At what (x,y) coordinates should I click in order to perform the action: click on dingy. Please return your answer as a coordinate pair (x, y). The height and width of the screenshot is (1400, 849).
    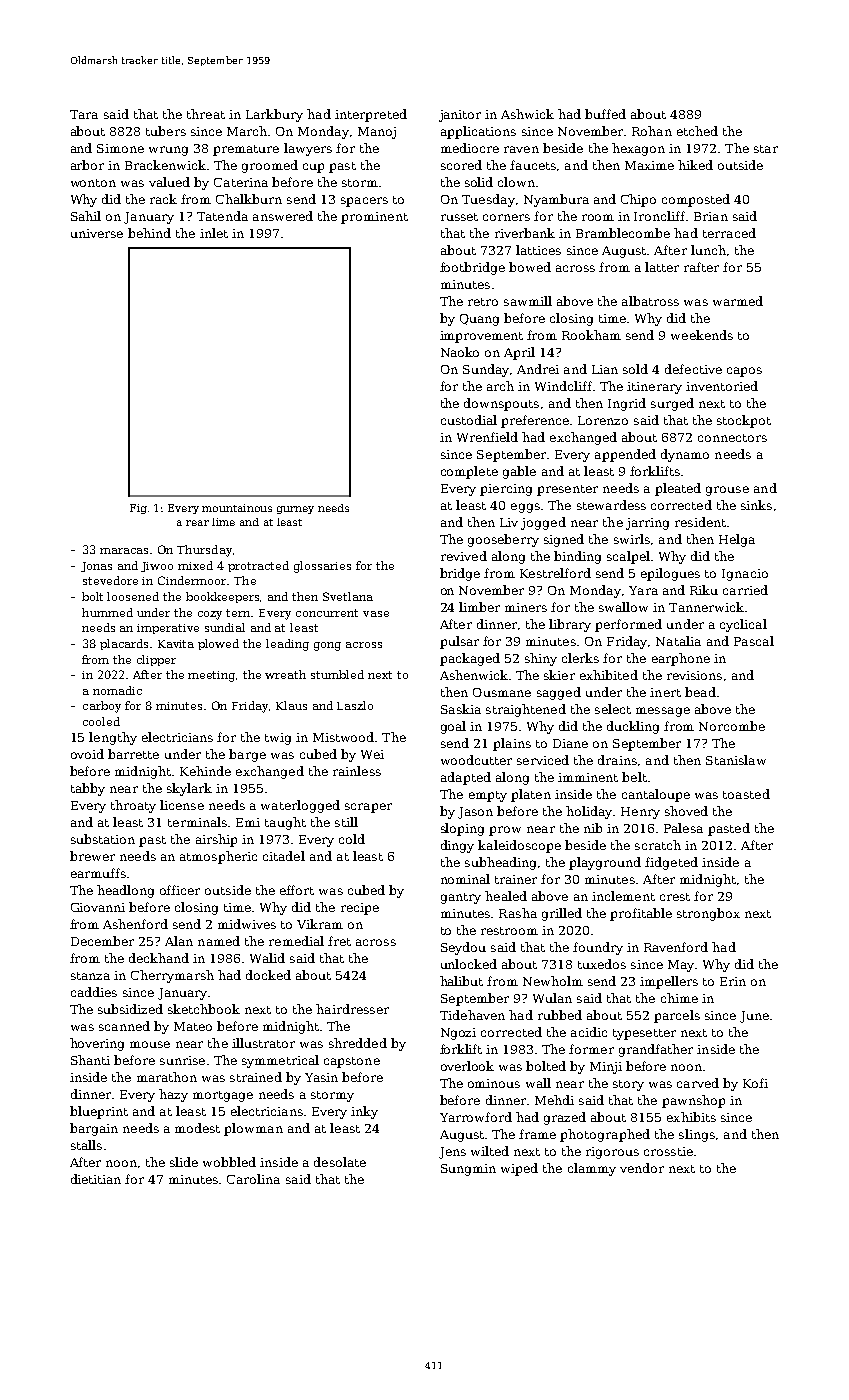
    Looking at the image, I should click on (457, 846).
